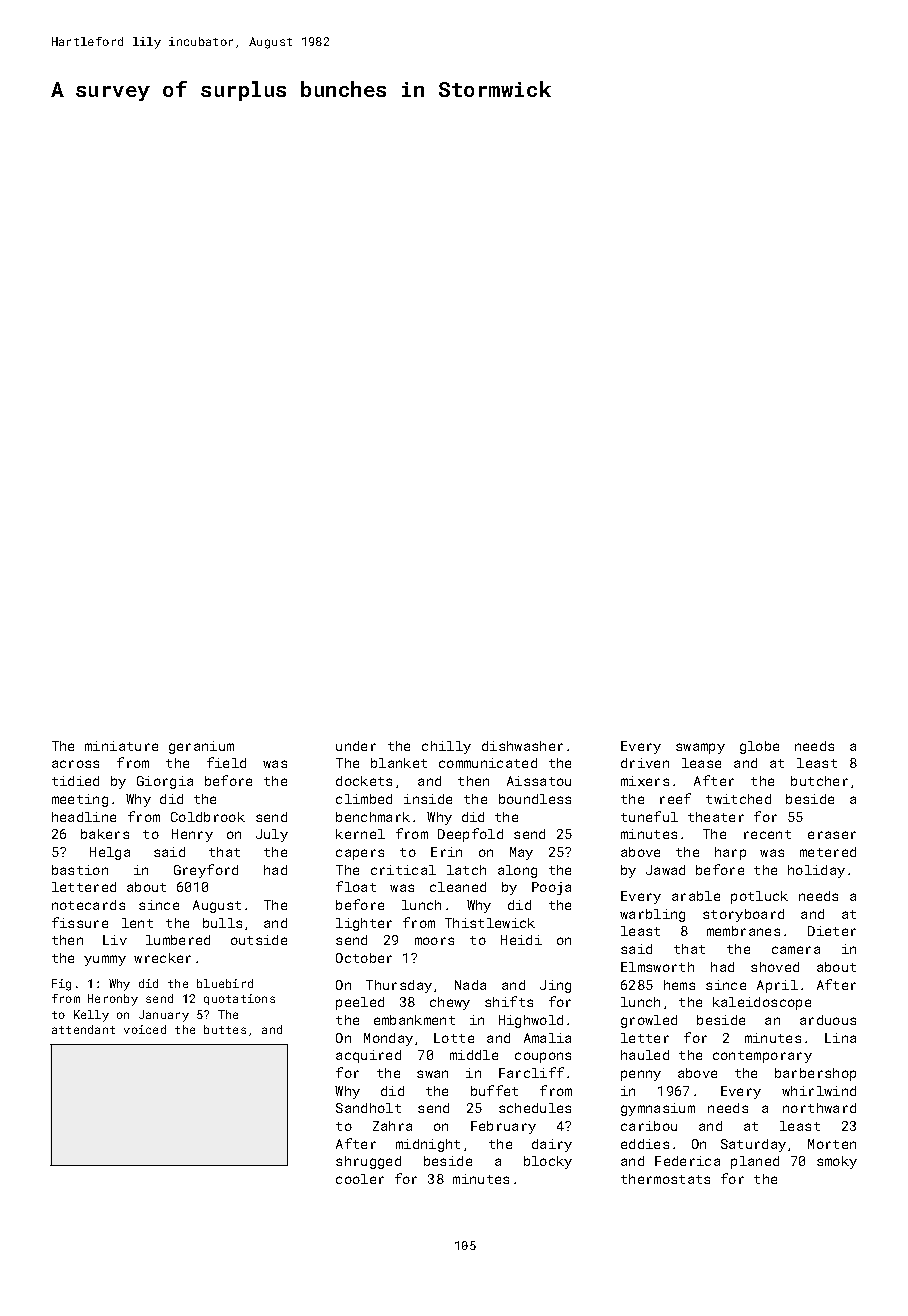 Image resolution: width=908 pixels, height=1316 pixels. Describe the element at coordinates (225, 983) in the screenshot. I see `bluebird` at that location.
